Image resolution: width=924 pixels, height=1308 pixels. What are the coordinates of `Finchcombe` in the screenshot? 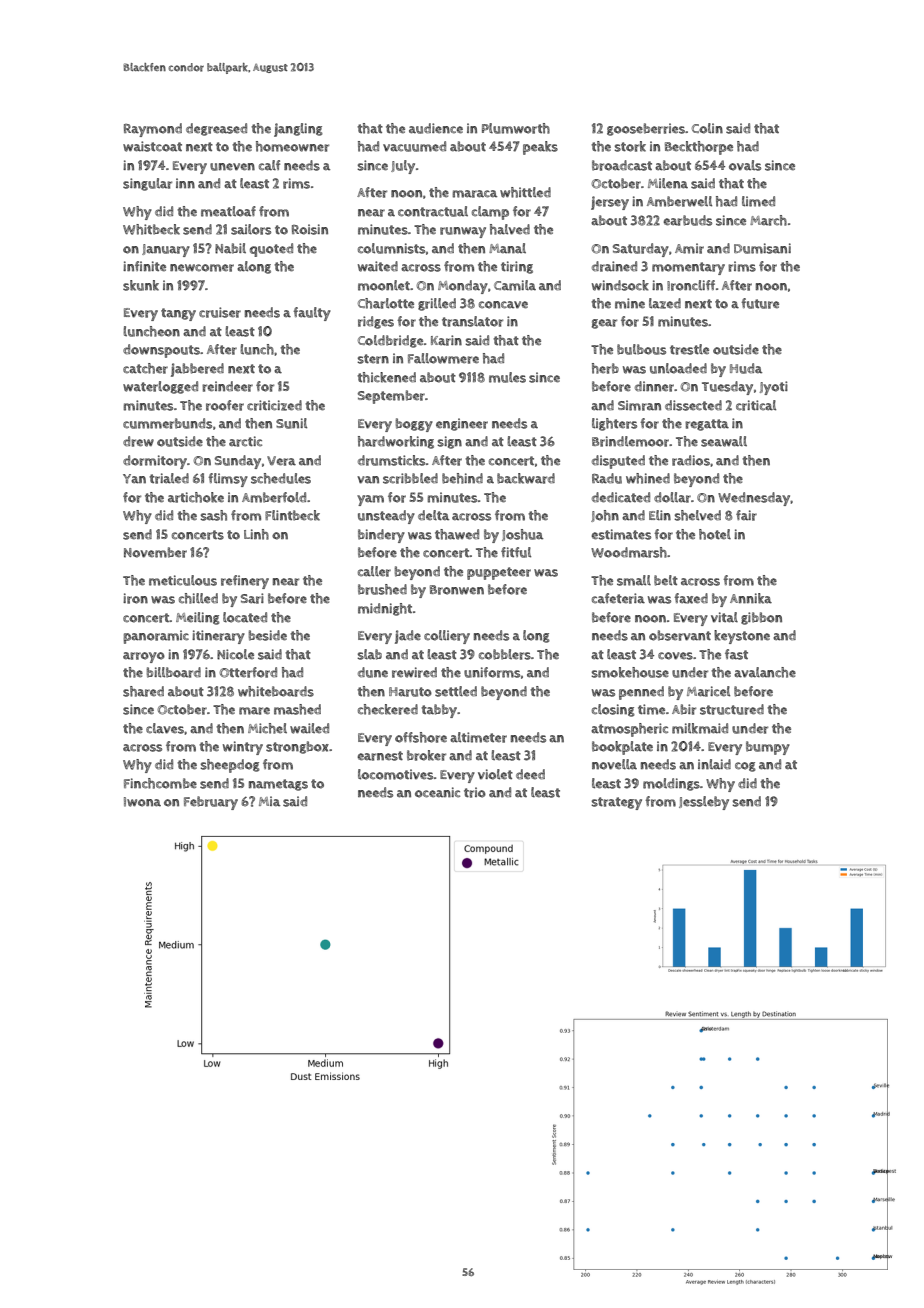 It's located at (160, 783).
